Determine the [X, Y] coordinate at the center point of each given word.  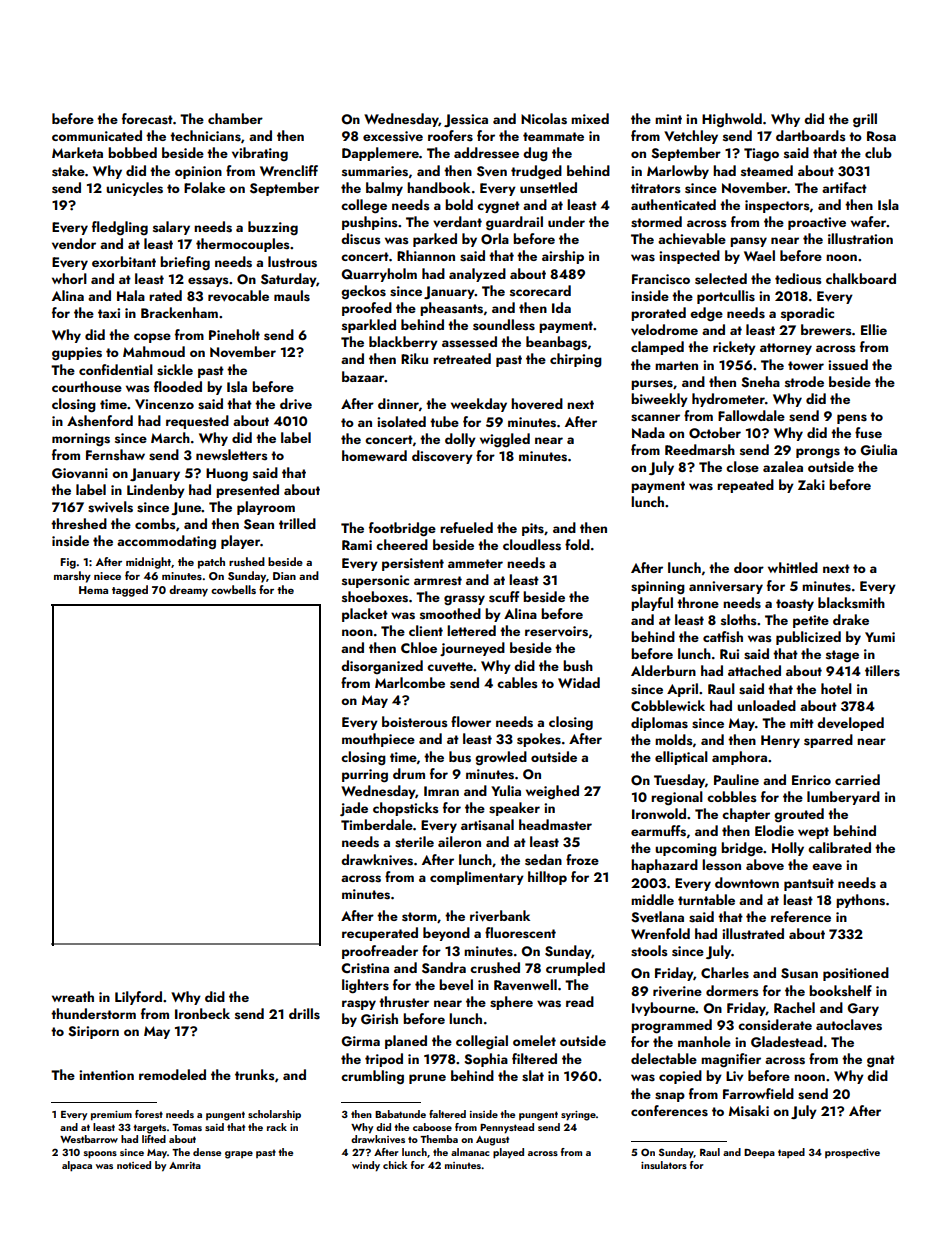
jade [354, 809]
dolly [460, 440]
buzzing [273, 228]
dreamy [188, 591]
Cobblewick [668, 705]
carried [857, 779]
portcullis [726, 297]
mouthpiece [378, 740]
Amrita [185, 1165]
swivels [110, 507]
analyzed [477, 275]
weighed [552, 792]
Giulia [878, 450]
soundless [504, 325]
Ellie [874, 329]
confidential [116, 369]
